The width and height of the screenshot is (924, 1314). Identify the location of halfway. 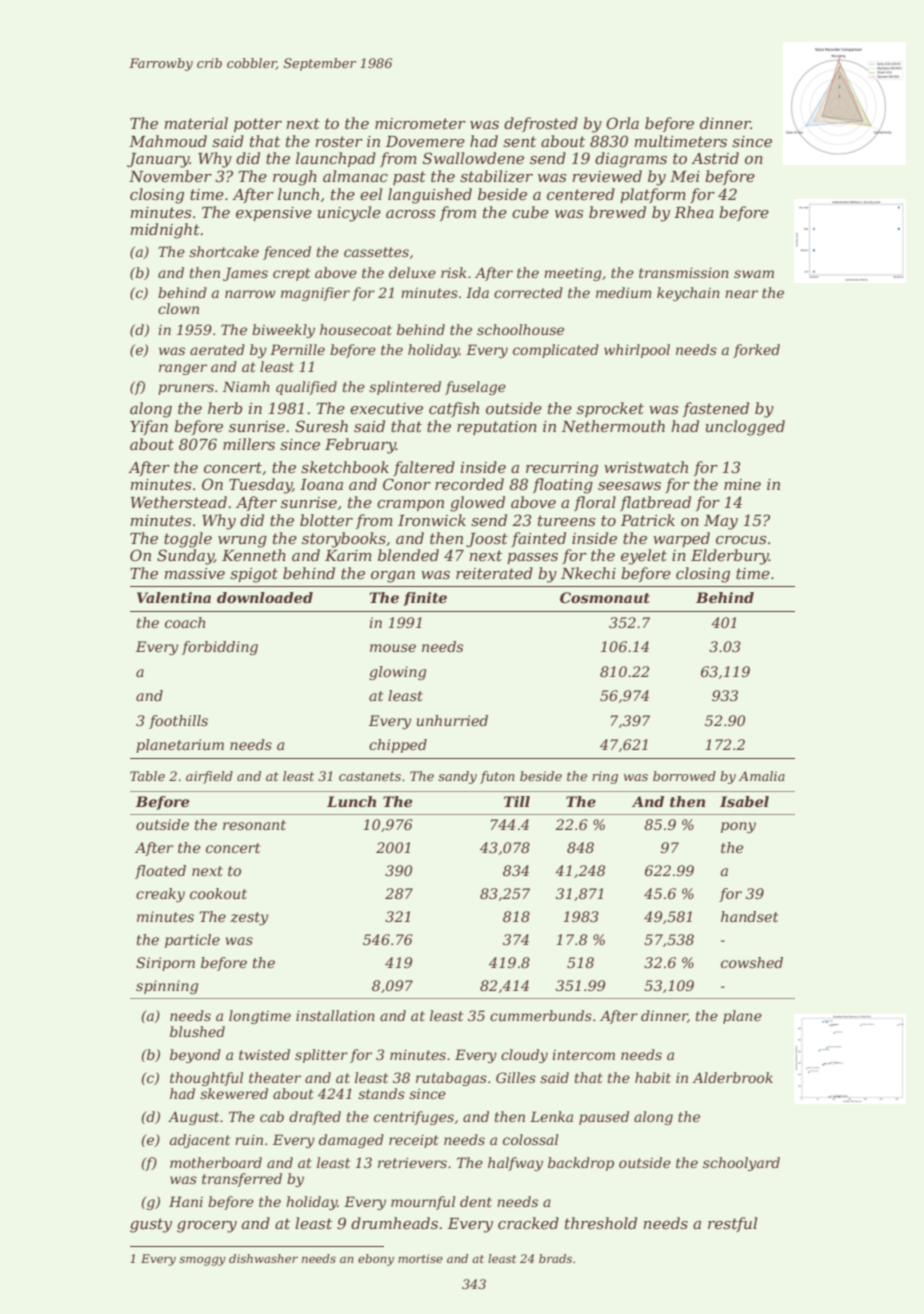
(515, 1164).
